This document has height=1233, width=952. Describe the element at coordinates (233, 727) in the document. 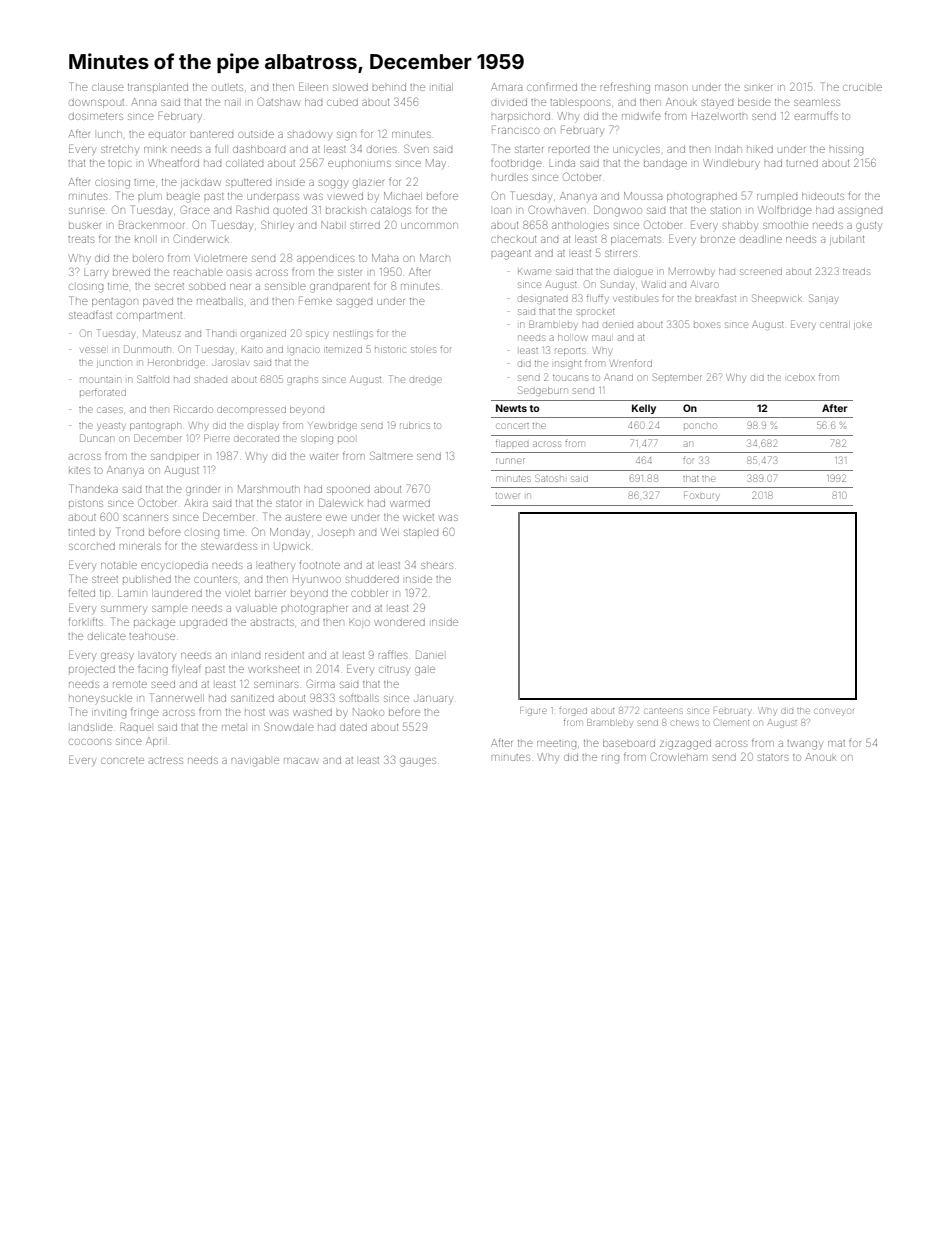

I see `metal` at that location.
